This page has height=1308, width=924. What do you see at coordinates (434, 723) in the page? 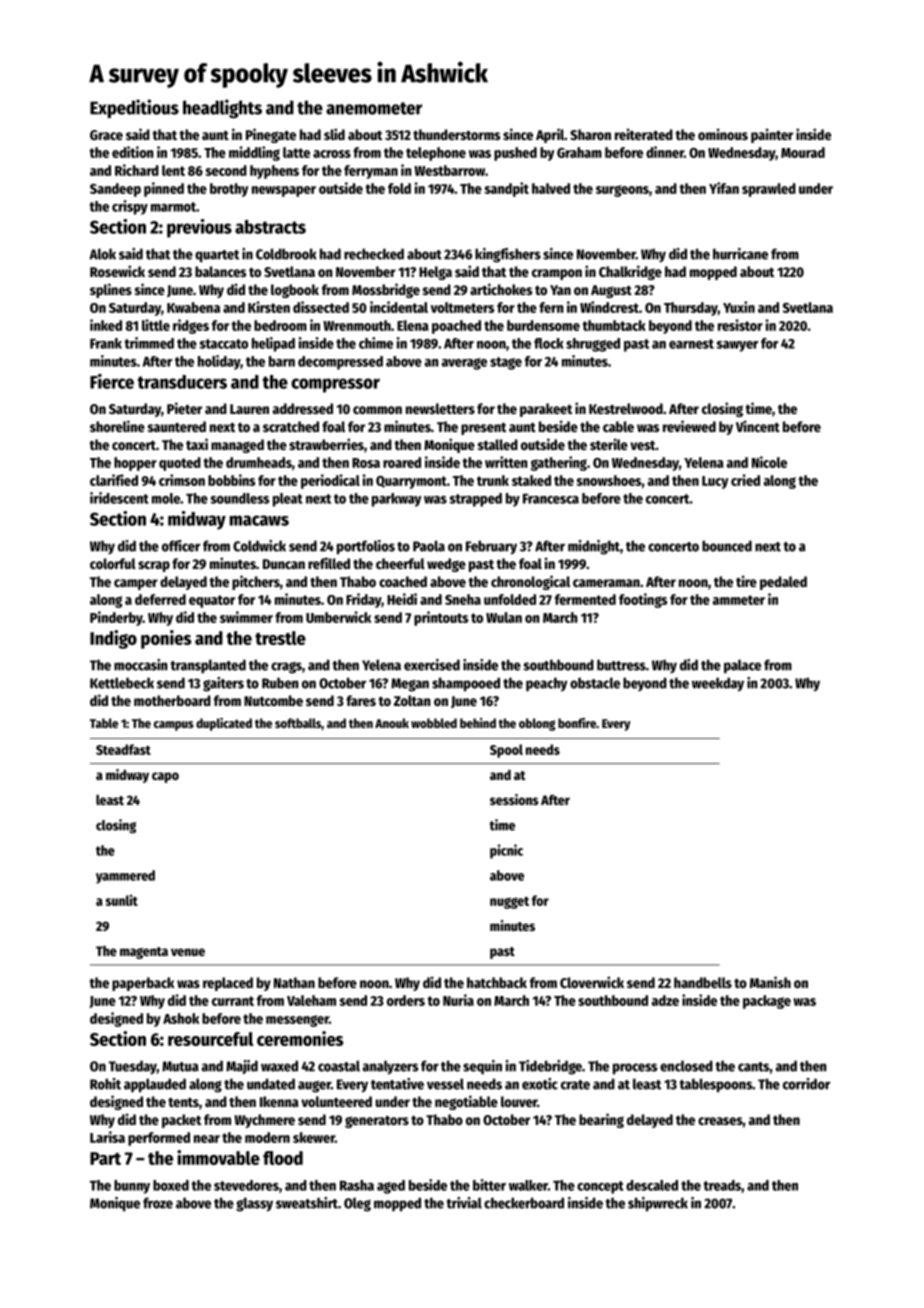
I see `wobbled` at bounding box center [434, 723].
